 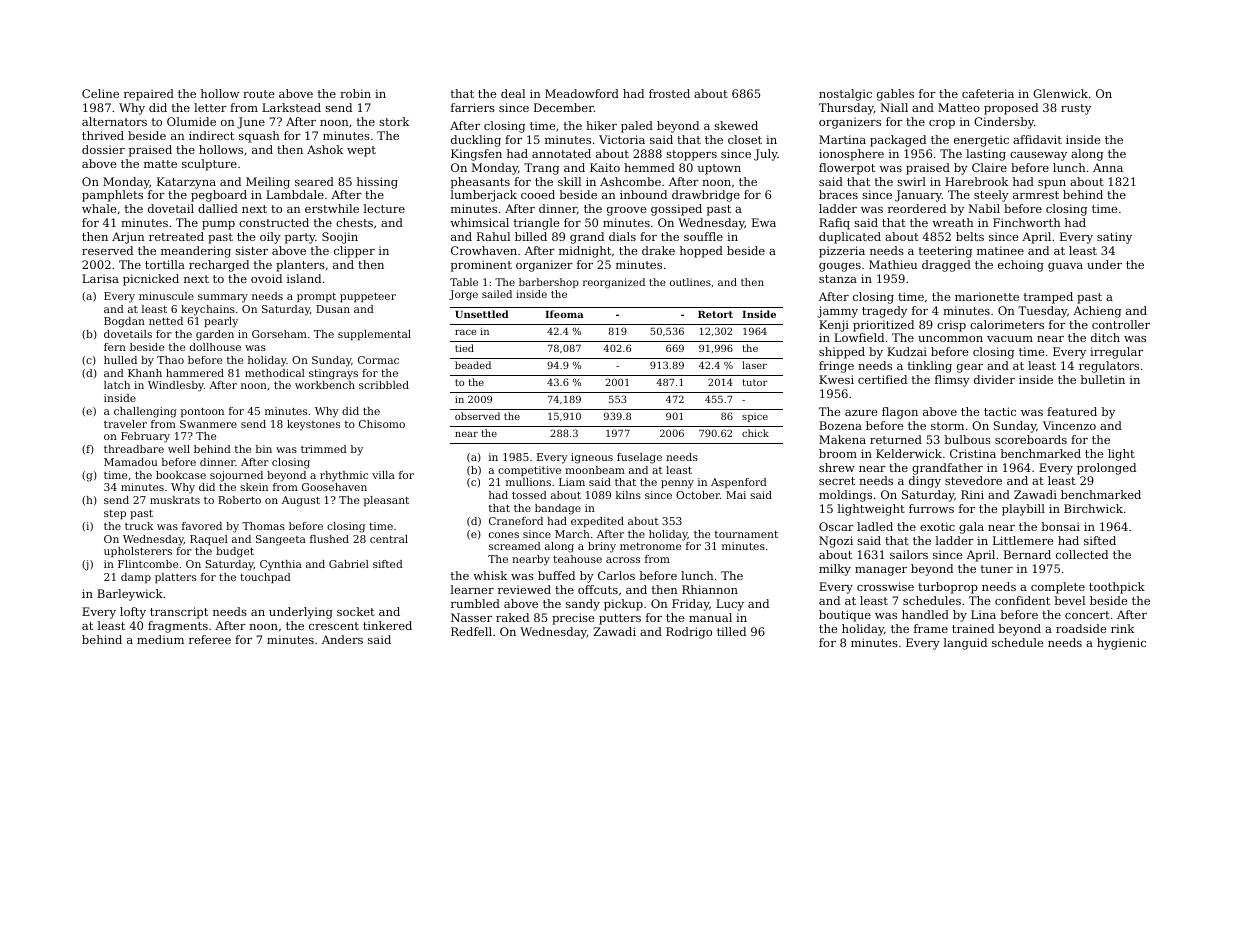 What do you see at coordinates (394, 121) in the document?
I see `stork` at bounding box center [394, 121].
